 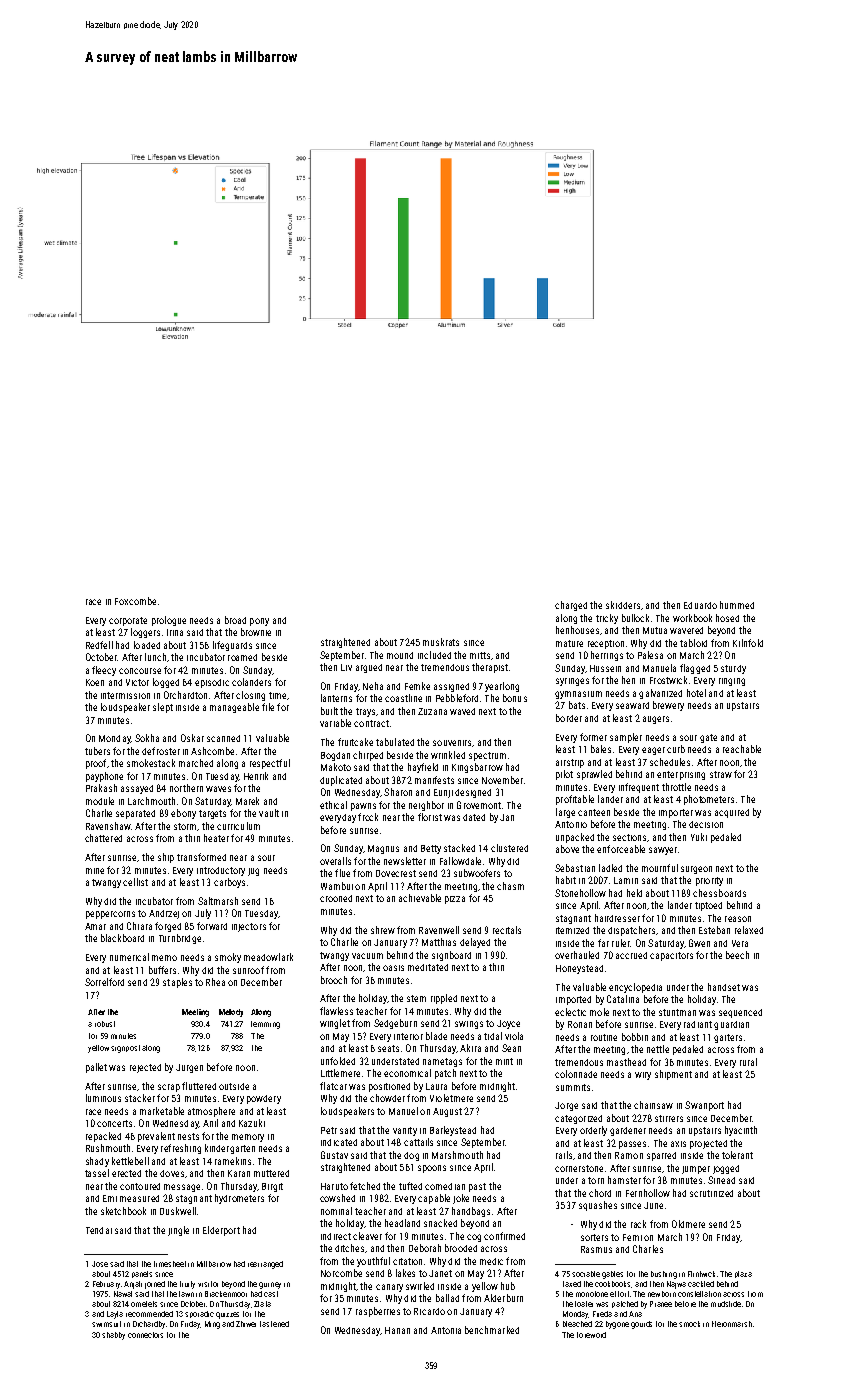 What do you see at coordinates (749, 930) in the screenshot?
I see `relaxed` at bounding box center [749, 930].
